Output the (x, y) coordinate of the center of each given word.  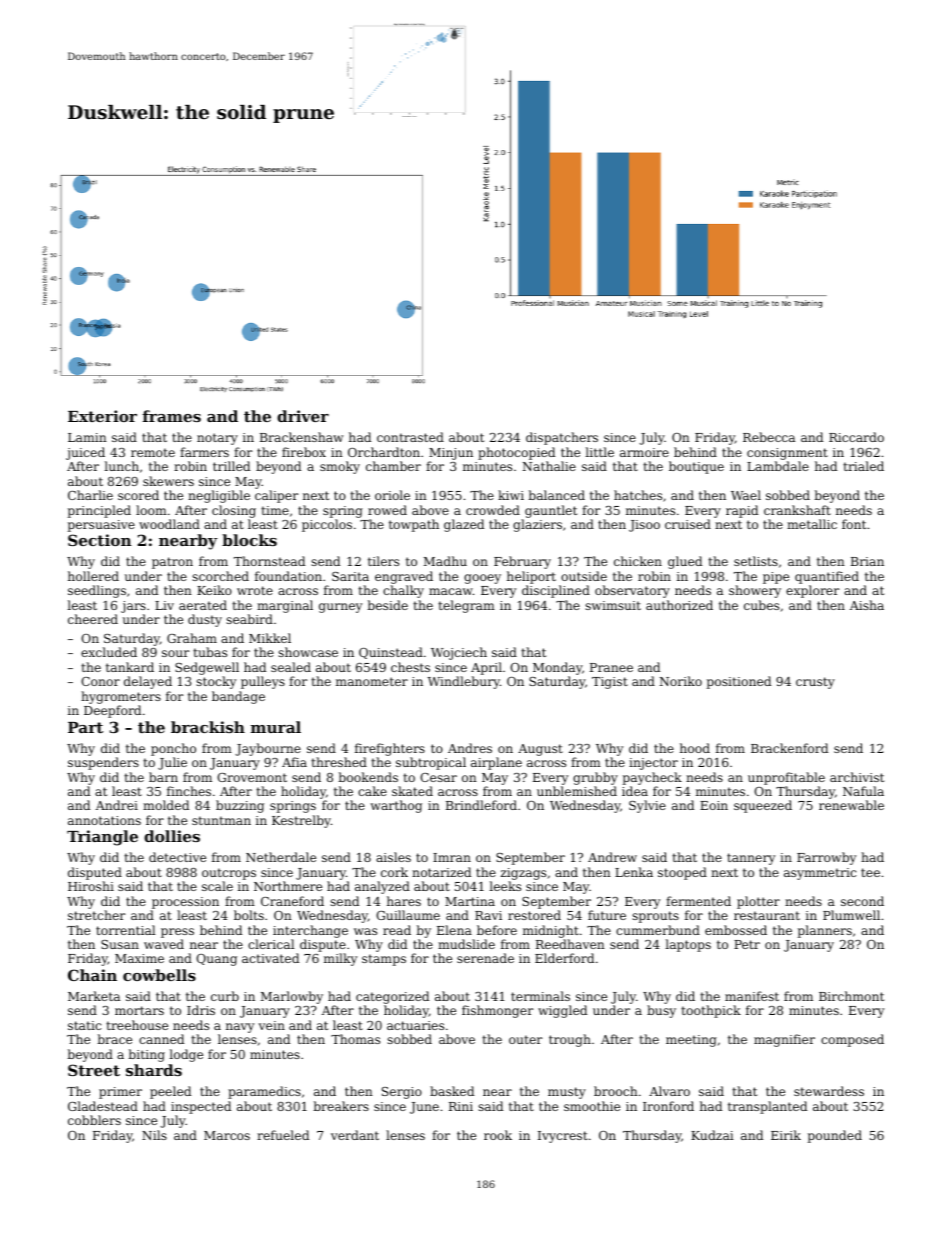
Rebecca (769, 437)
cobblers (94, 1120)
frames (172, 416)
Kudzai (712, 1135)
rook (498, 1135)
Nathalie (549, 466)
